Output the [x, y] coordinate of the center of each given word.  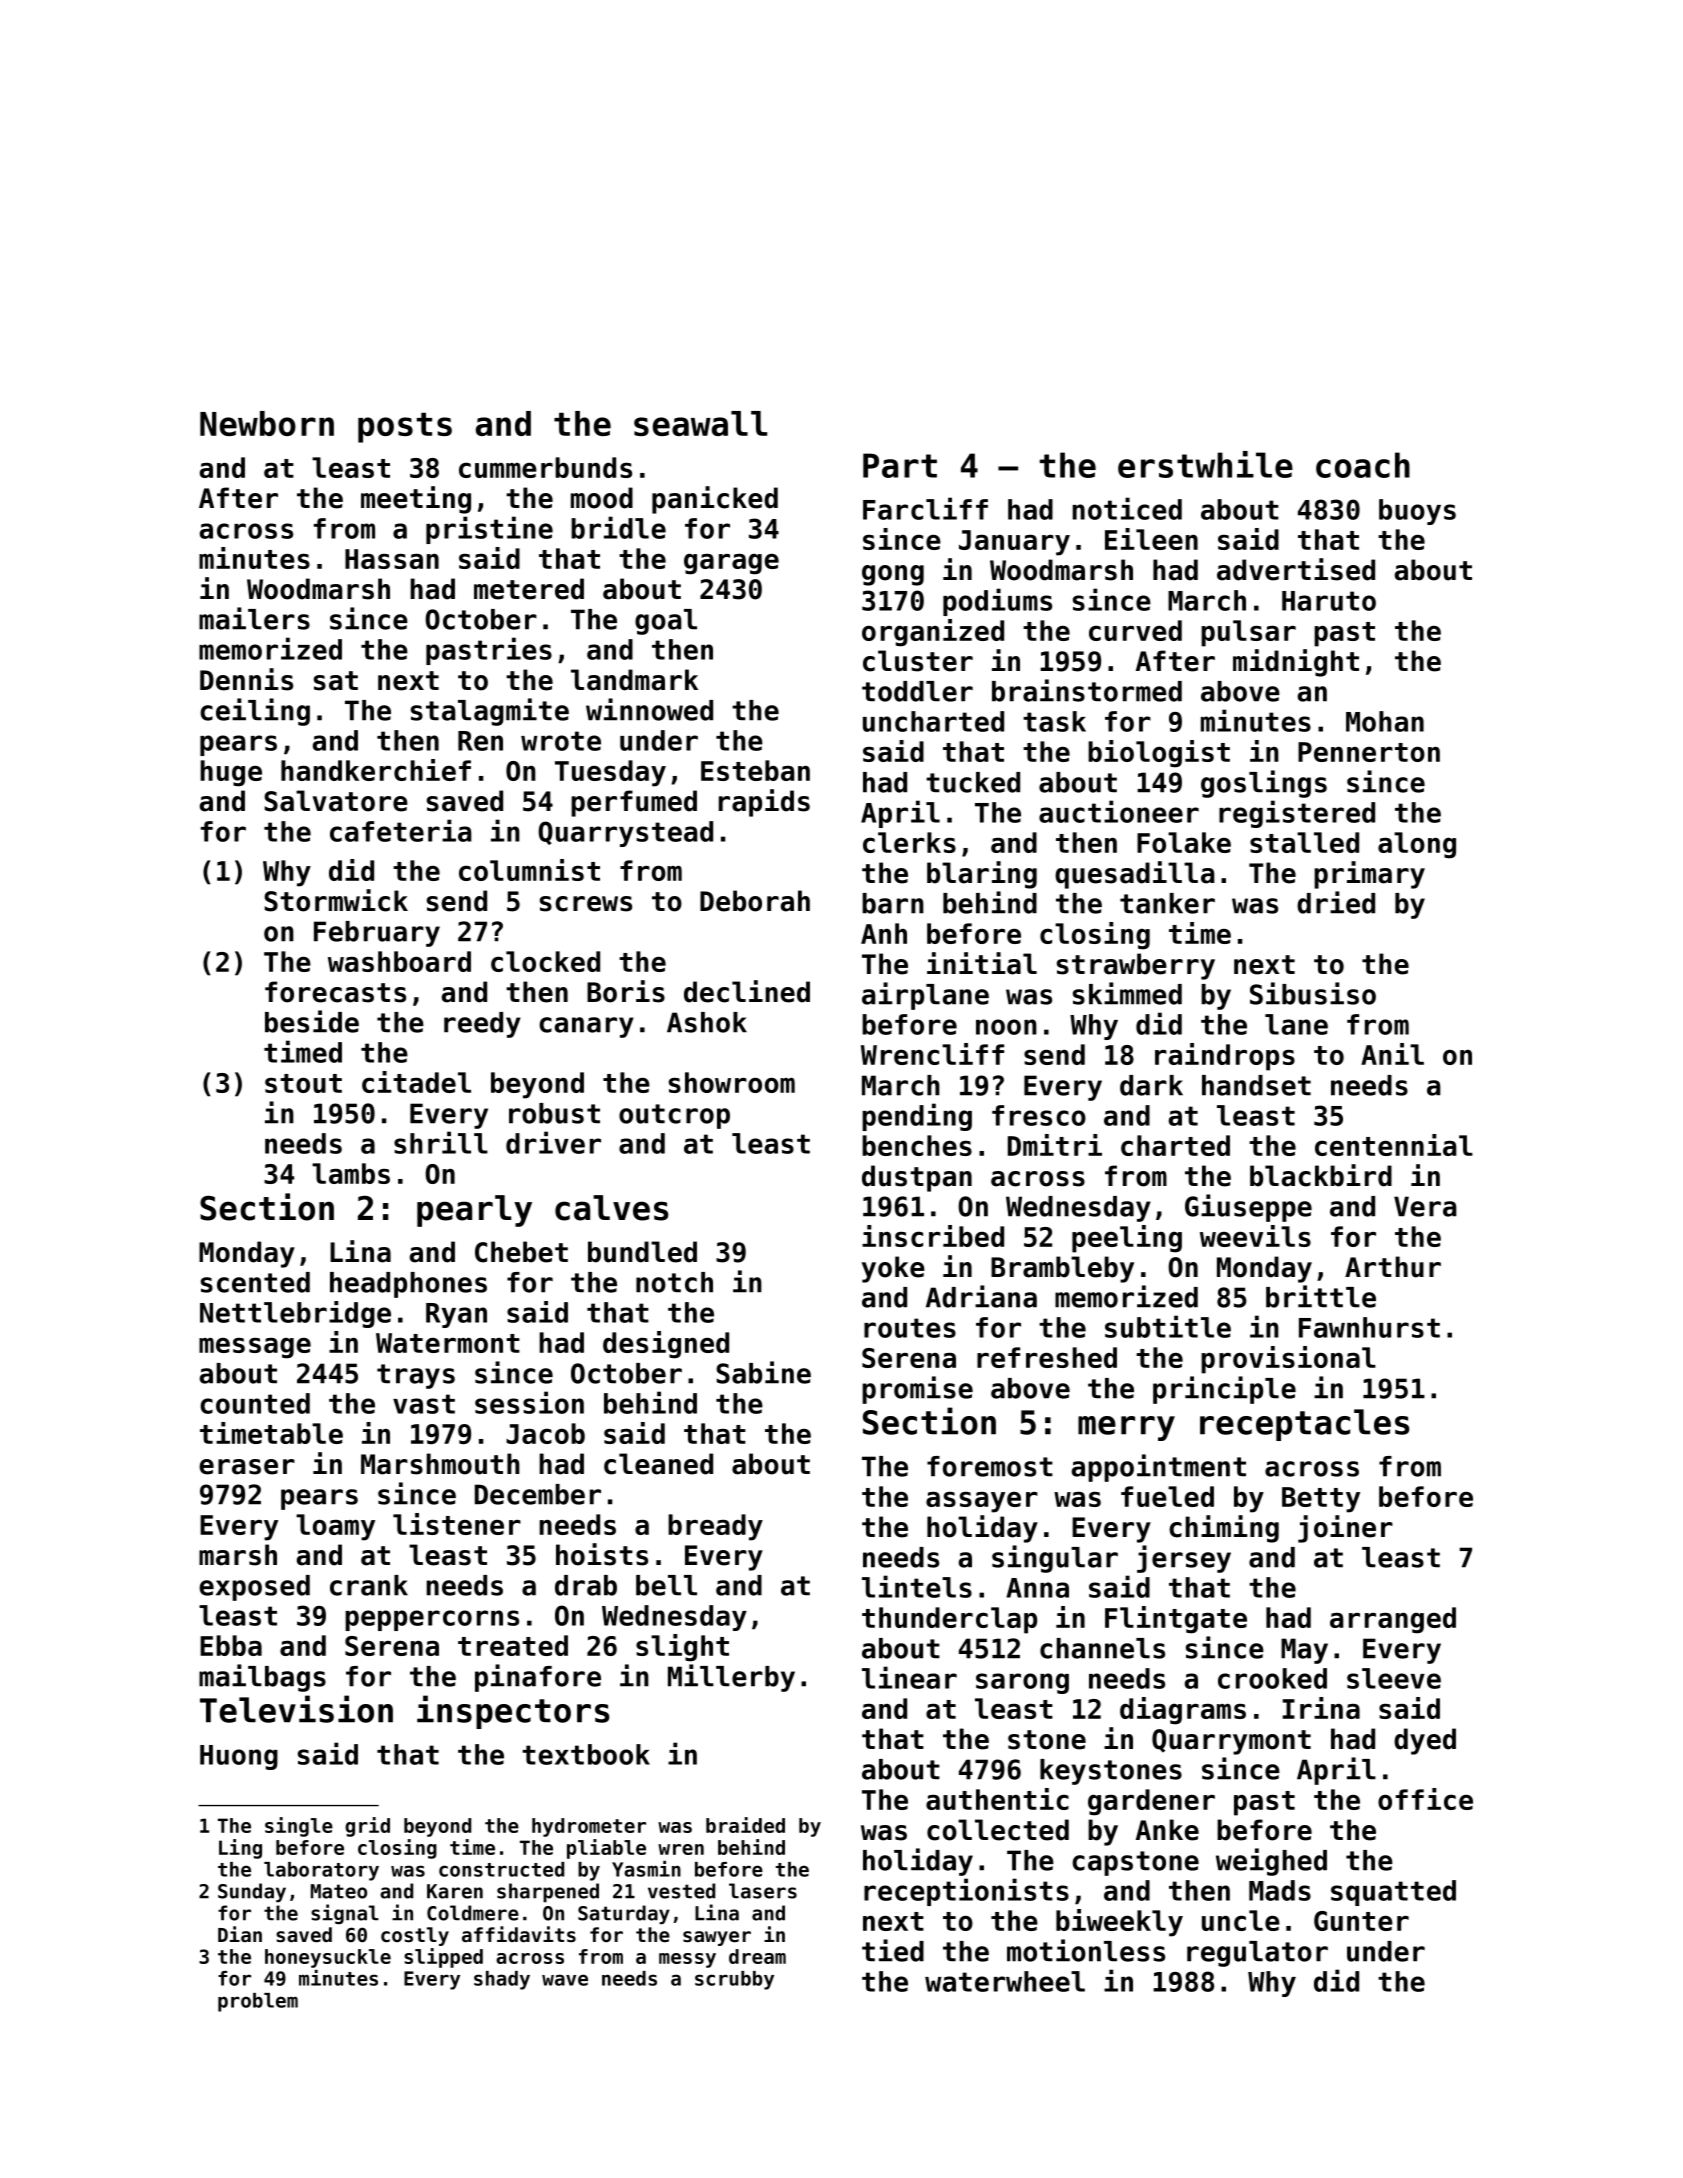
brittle [1321, 1296]
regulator [1257, 1954]
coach [1363, 465]
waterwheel [1005, 1981]
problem [258, 2002]
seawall [700, 423]
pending [917, 1117]
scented [255, 1282]
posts [405, 428]
